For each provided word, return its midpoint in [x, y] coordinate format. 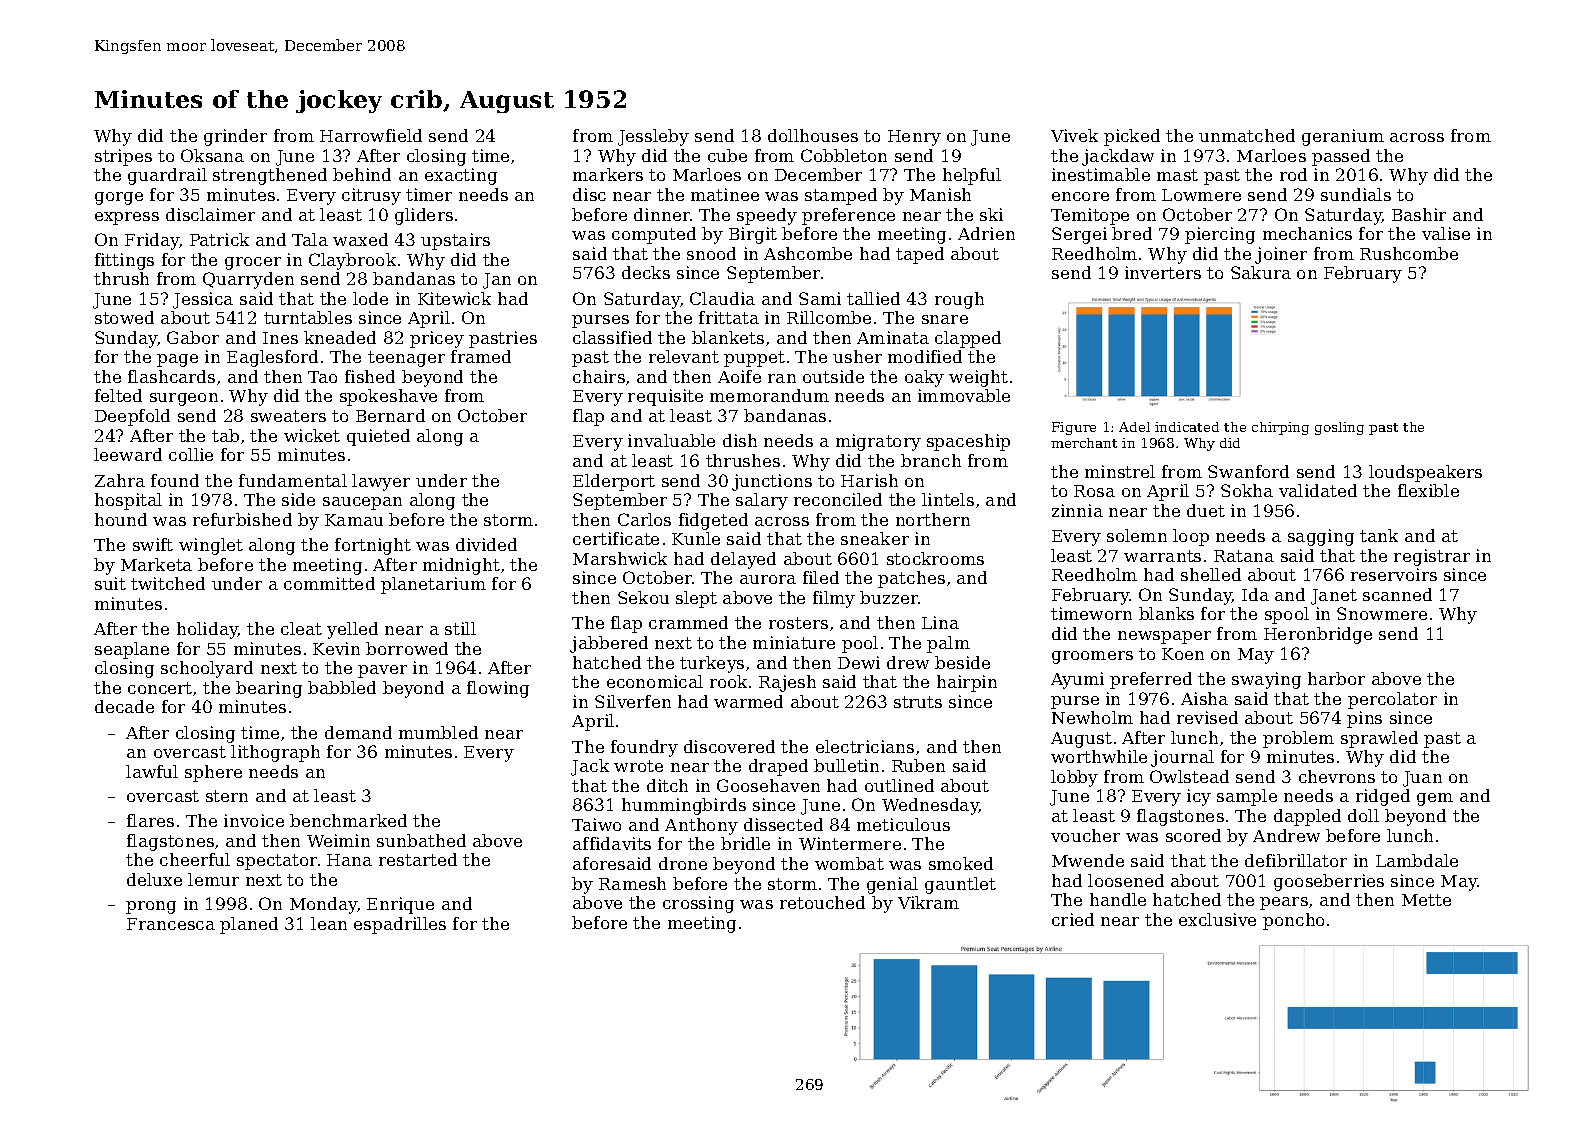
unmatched [1247, 135]
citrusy [371, 196]
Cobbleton [844, 155]
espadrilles [400, 925]
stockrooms [935, 558]
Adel [1134, 427]
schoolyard [207, 669]
